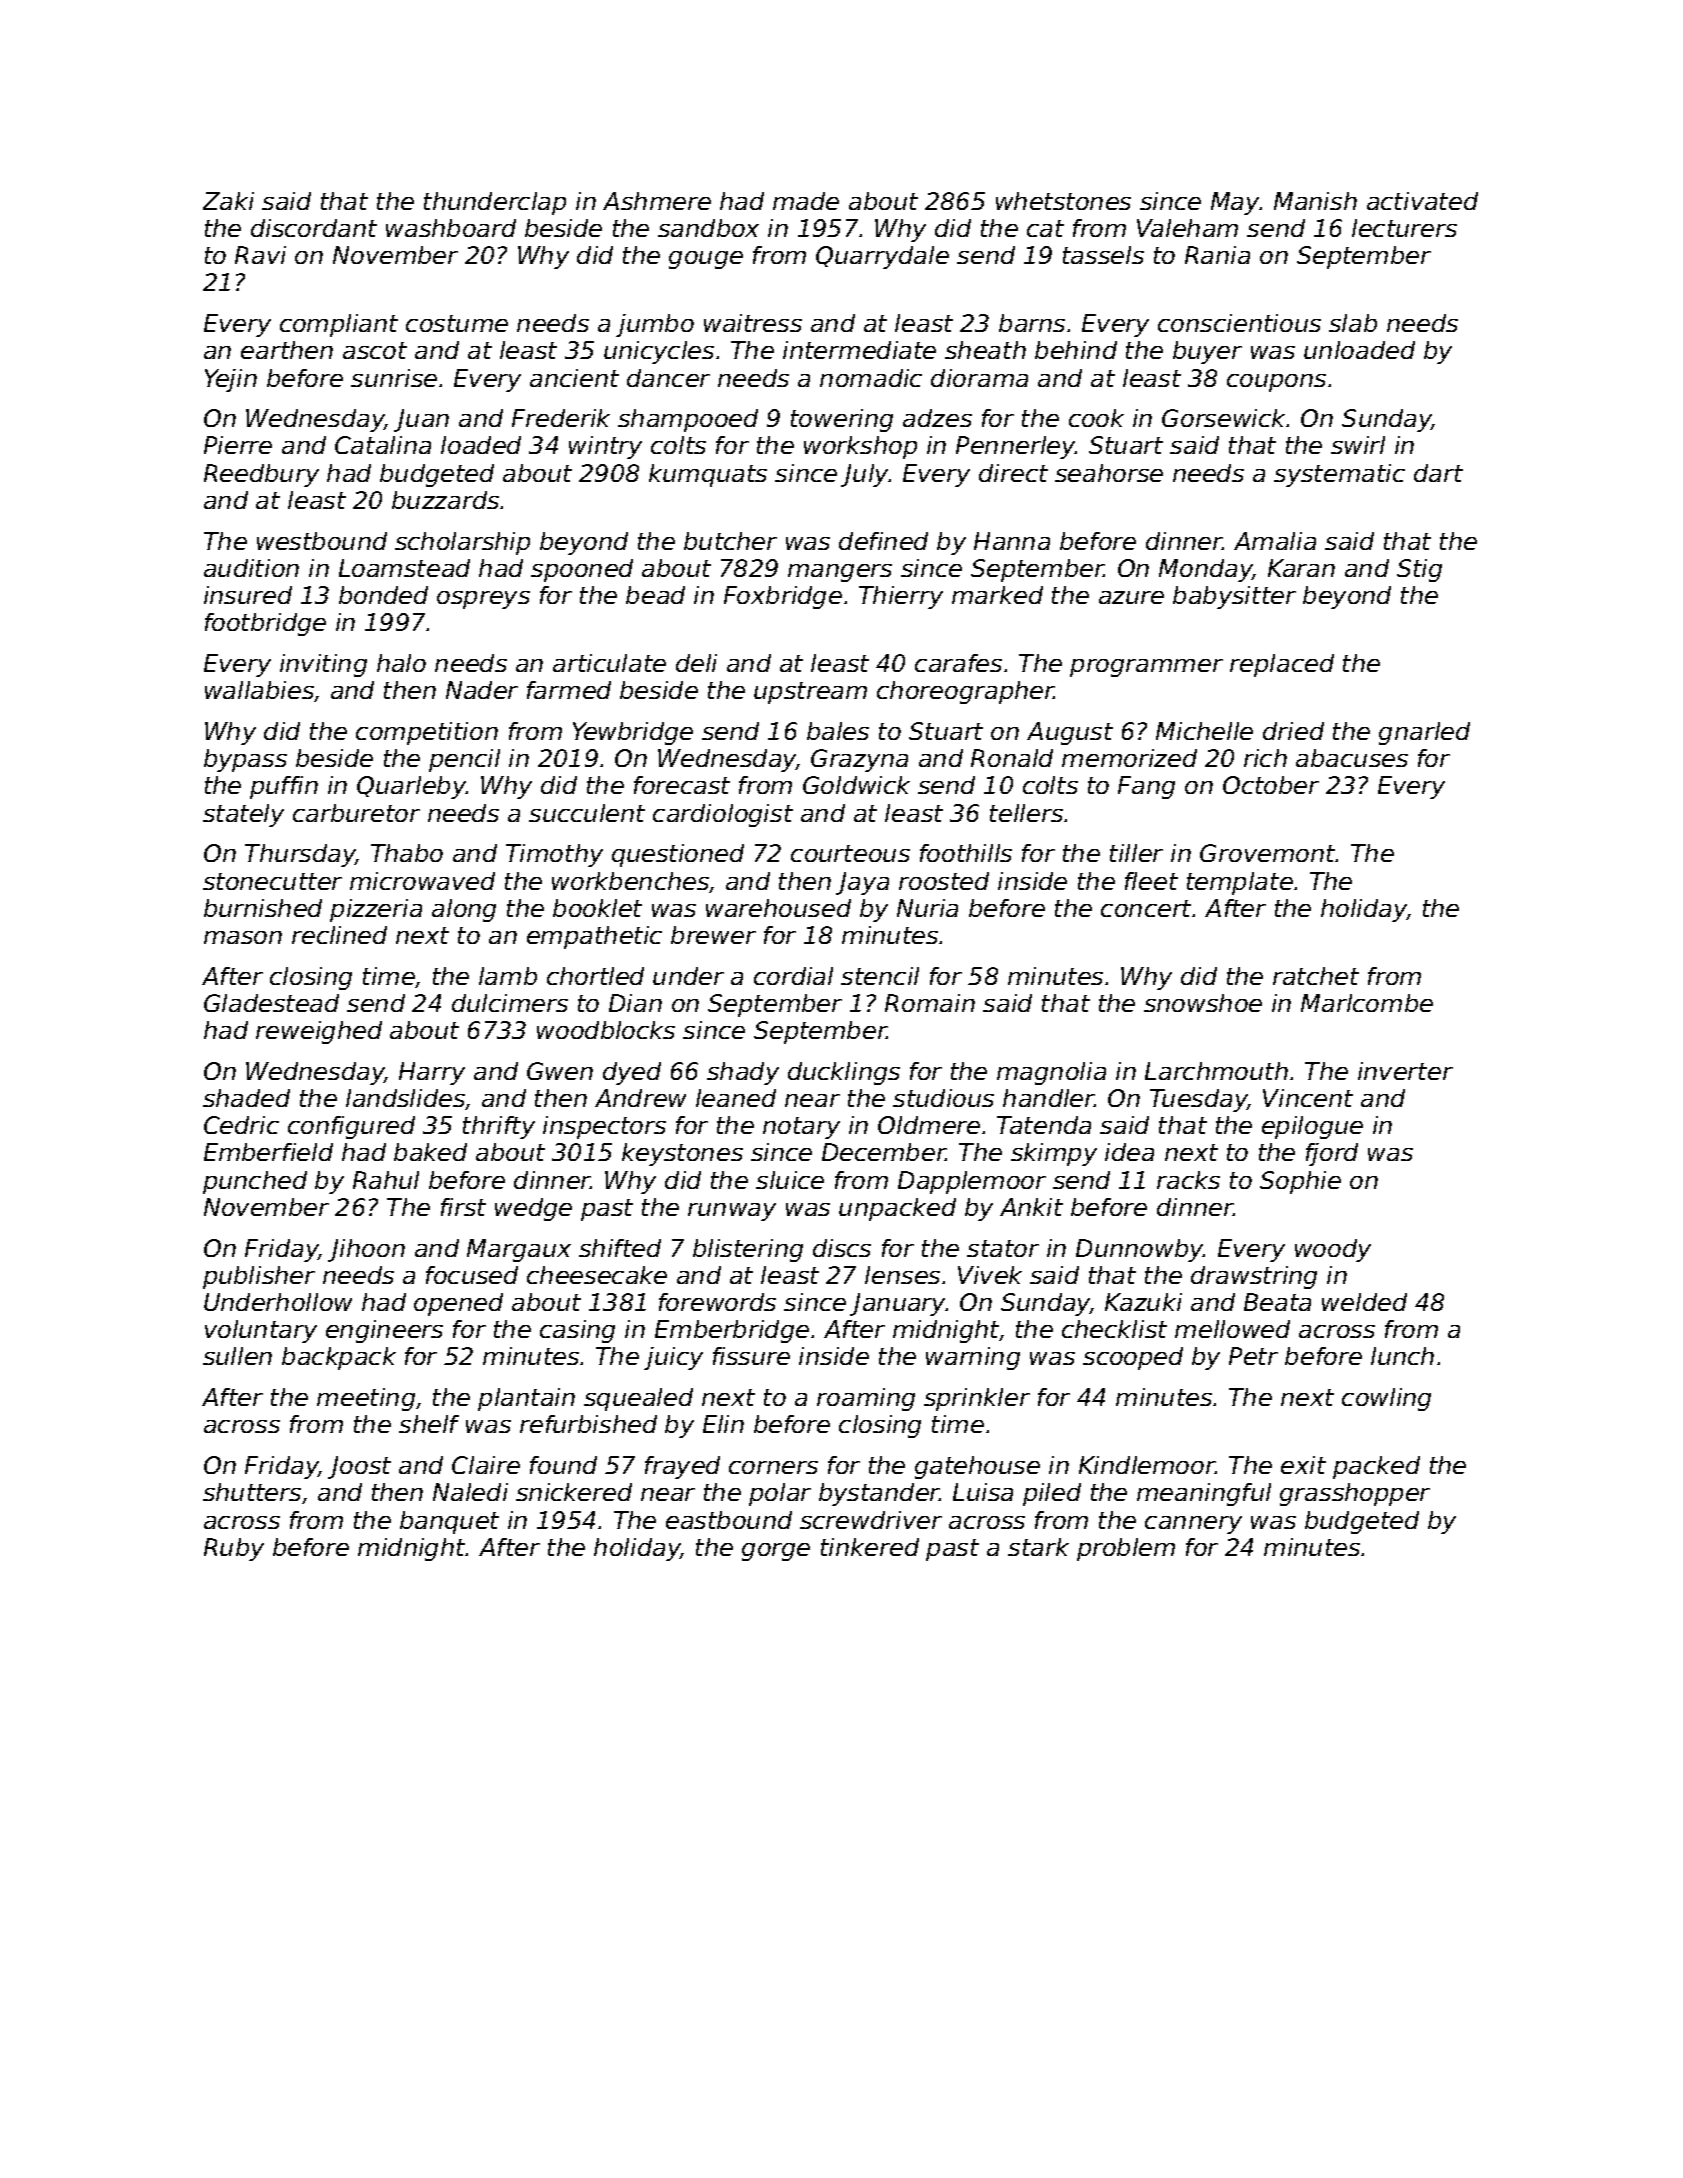 The image size is (1683, 2178). What do you see at coordinates (386, 1180) in the screenshot?
I see `Rahul` at bounding box center [386, 1180].
